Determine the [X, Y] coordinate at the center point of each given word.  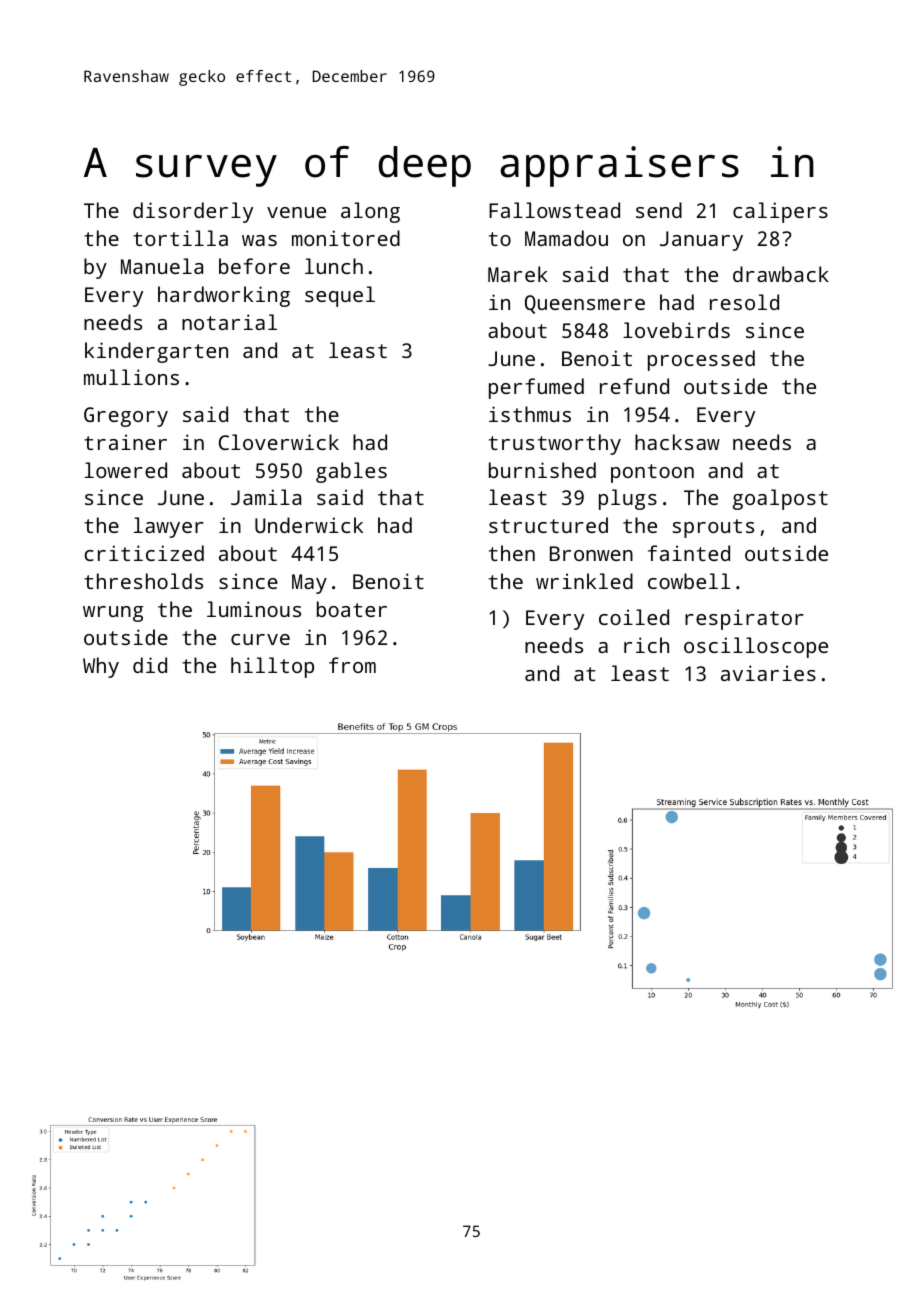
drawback [781, 274]
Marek [518, 274]
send [659, 210]
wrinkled [584, 581]
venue [296, 212]
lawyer [169, 527]
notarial [229, 322]
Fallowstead [554, 210]
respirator [744, 619]
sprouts [713, 528]
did [150, 665]
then [512, 553]
